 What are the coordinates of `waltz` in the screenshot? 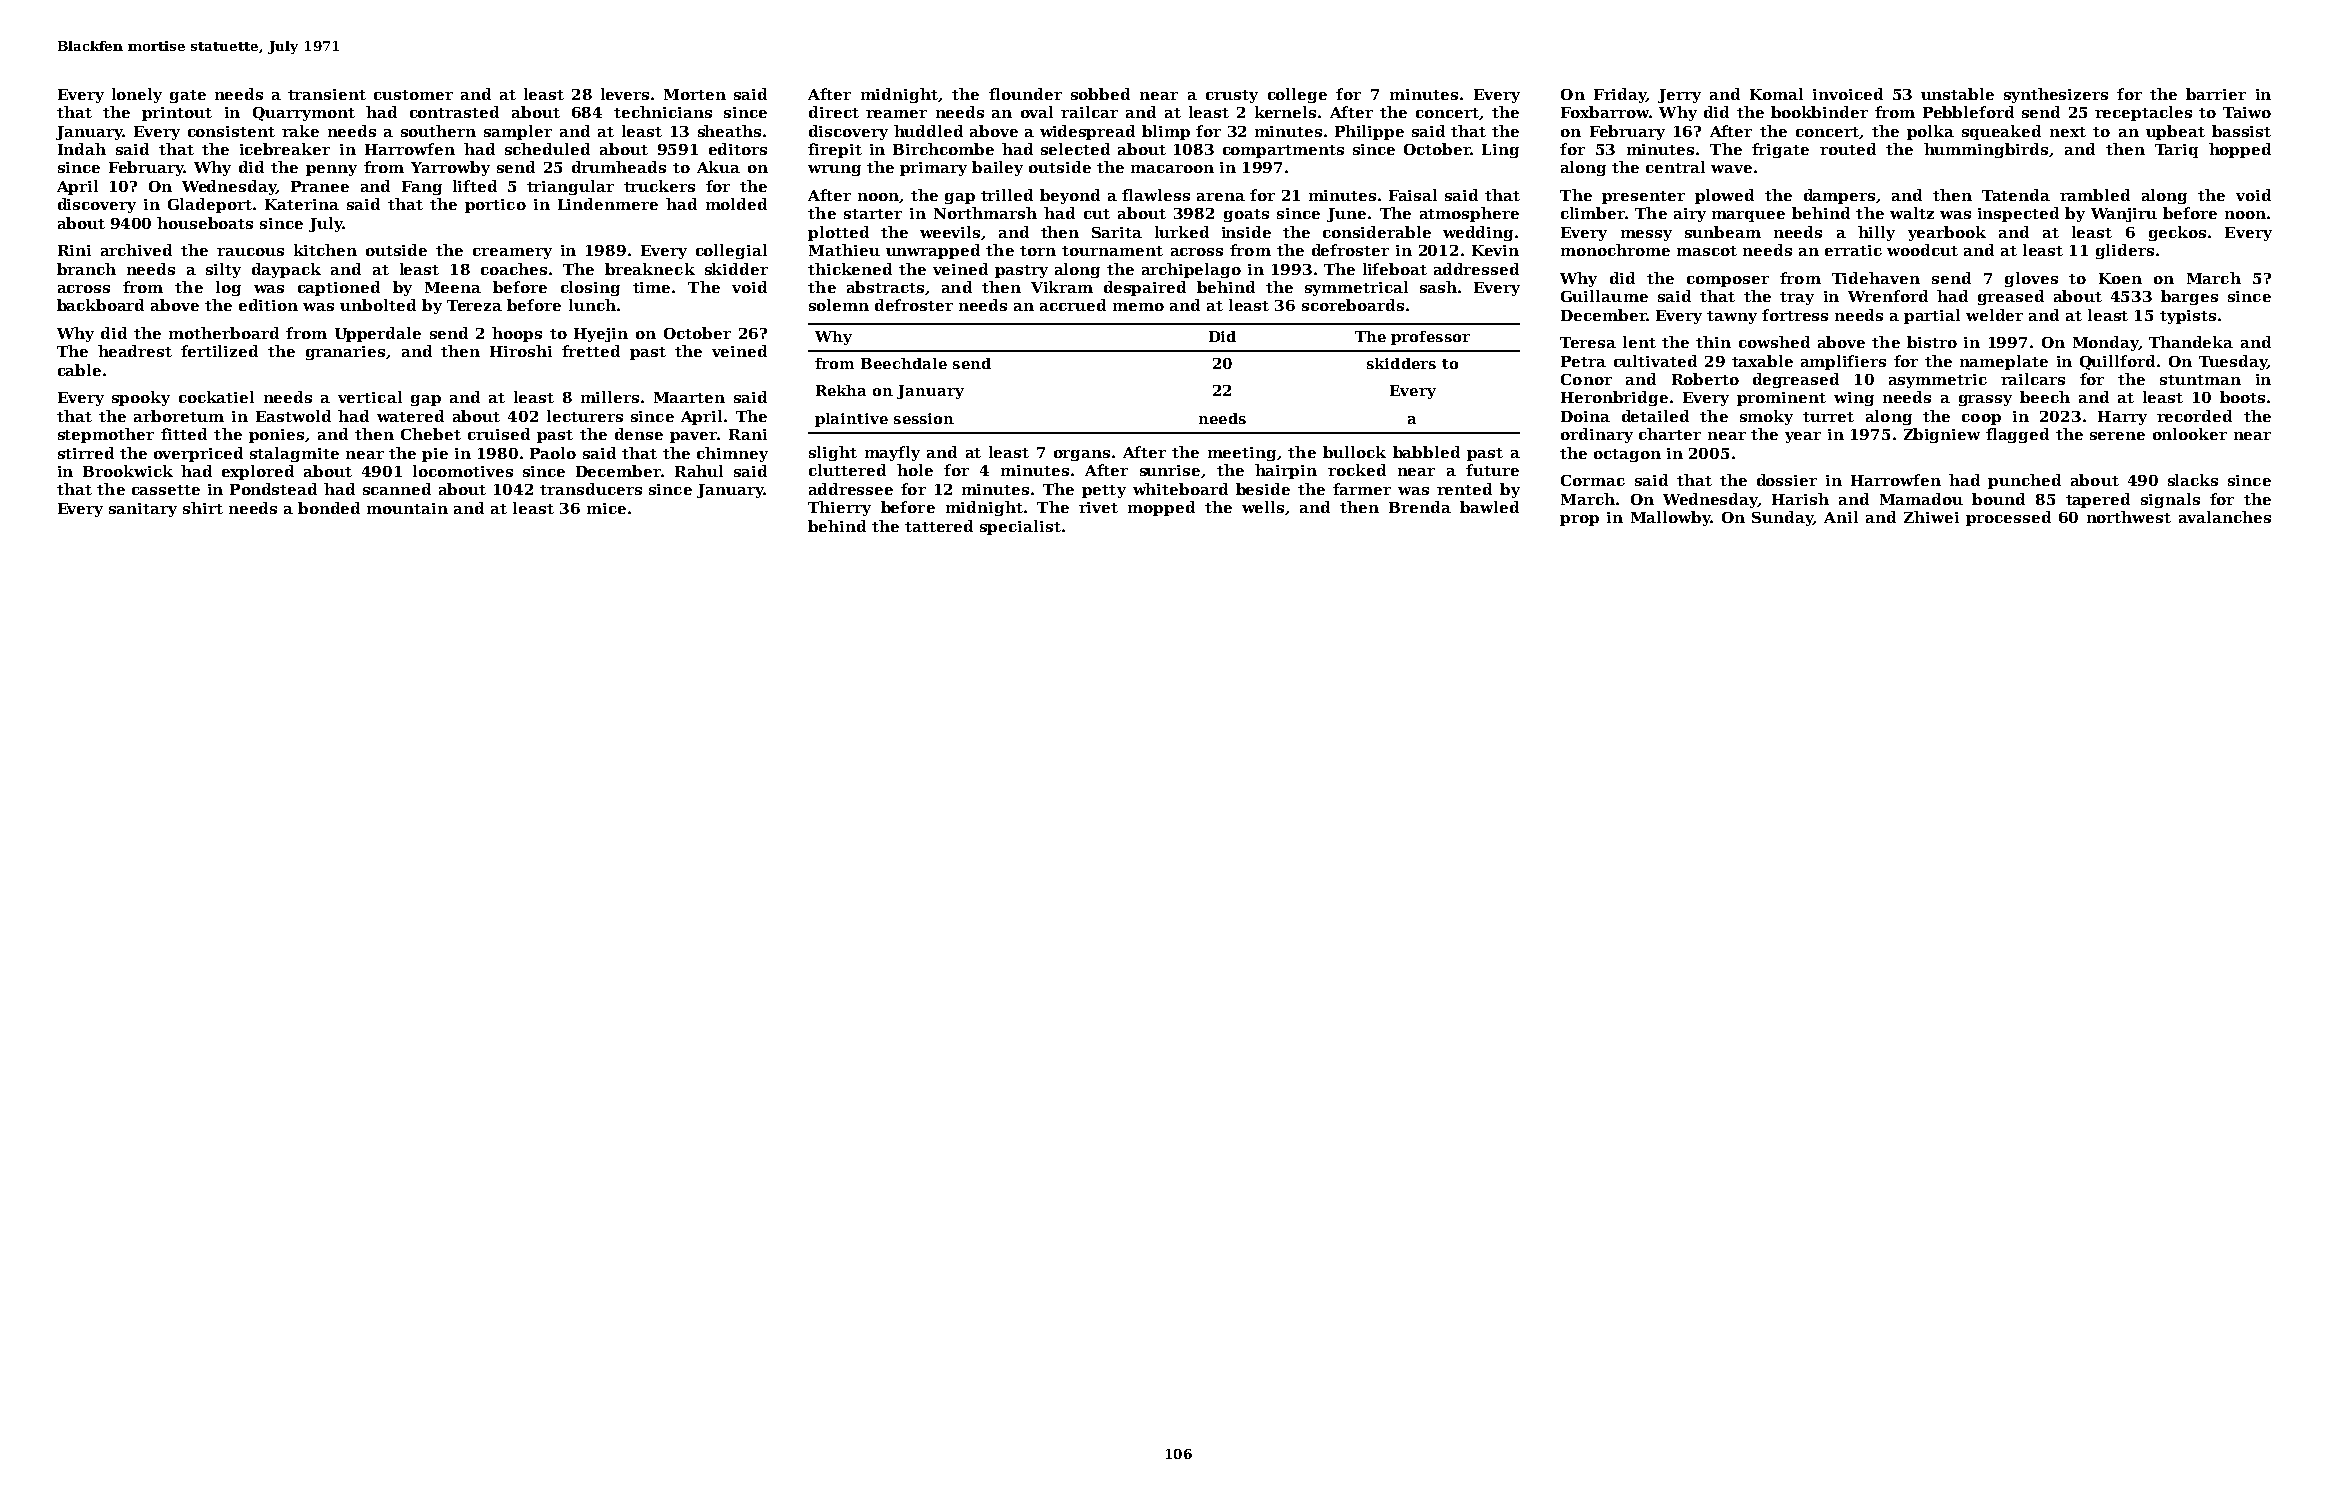 It's located at (1912, 213).
